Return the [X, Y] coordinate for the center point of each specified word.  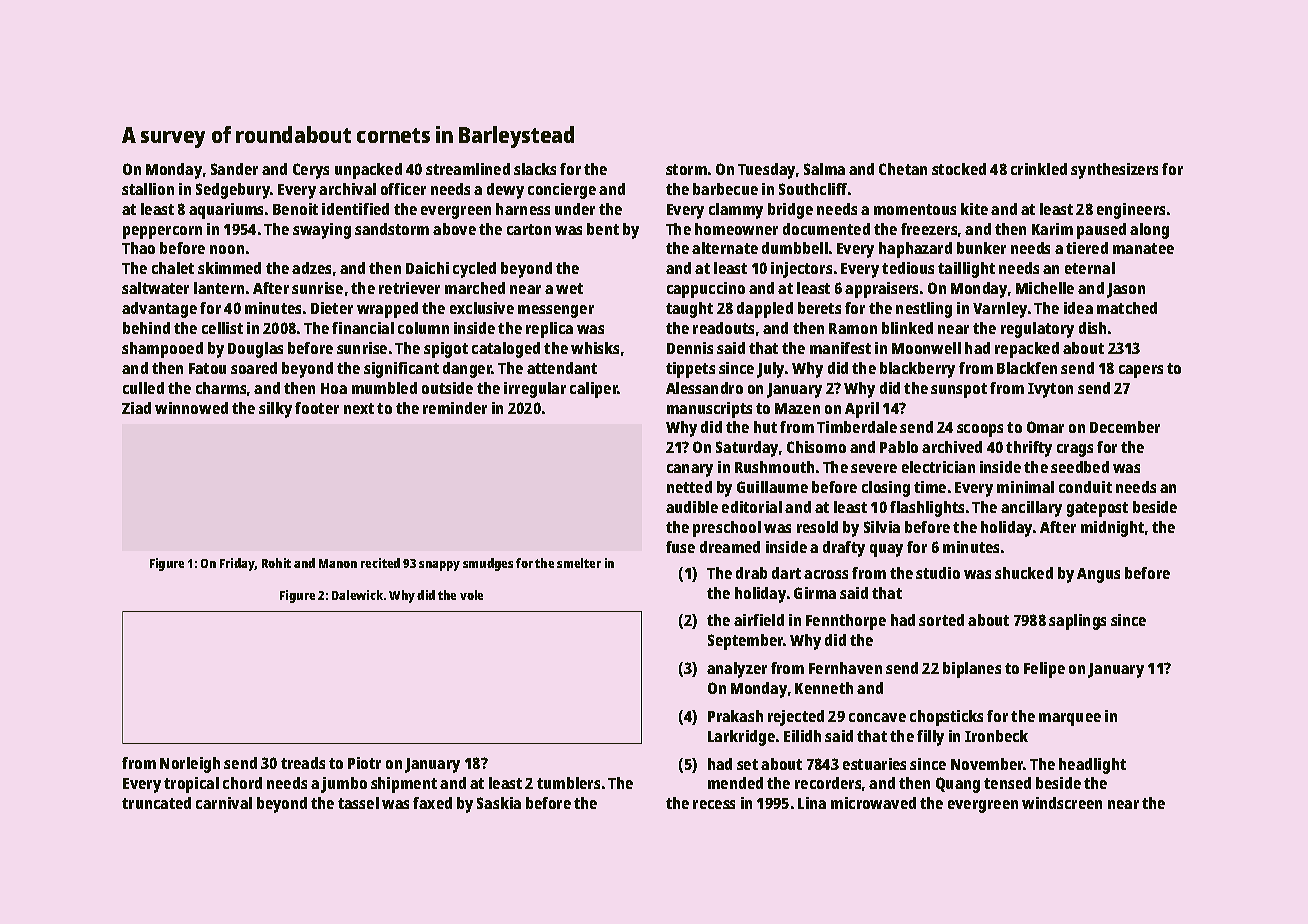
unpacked [368, 171]
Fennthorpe [846, 622]
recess [714, 804]
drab [751, 573]
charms [221, 388]
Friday [237, 564]
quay [886, 550]
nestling [924, 310]
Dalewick [357, 595]
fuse [680, 547]
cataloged [506, 350]
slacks [535, 169]
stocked [959, 169]
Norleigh [190, 765]
